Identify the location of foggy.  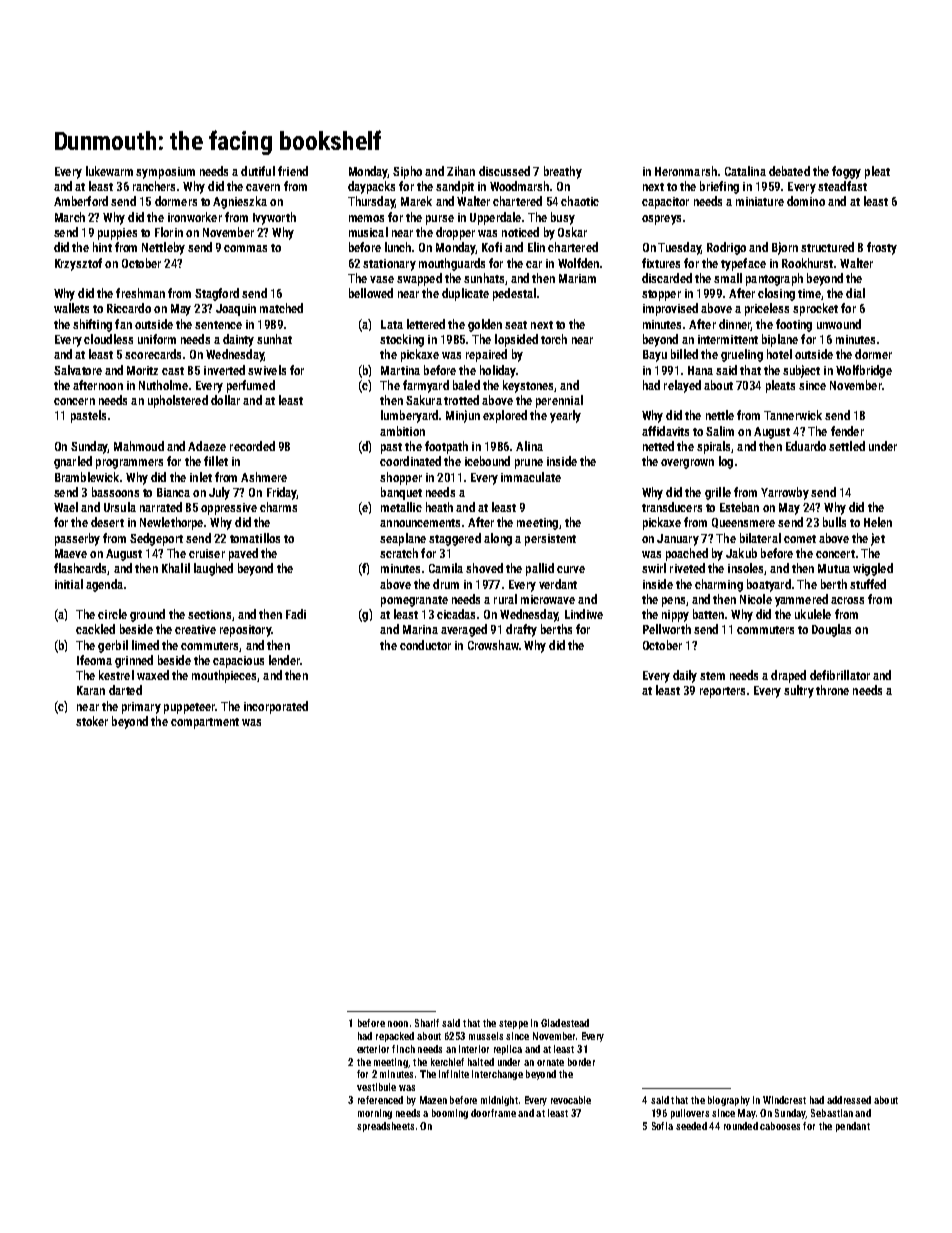
(846, 172).
